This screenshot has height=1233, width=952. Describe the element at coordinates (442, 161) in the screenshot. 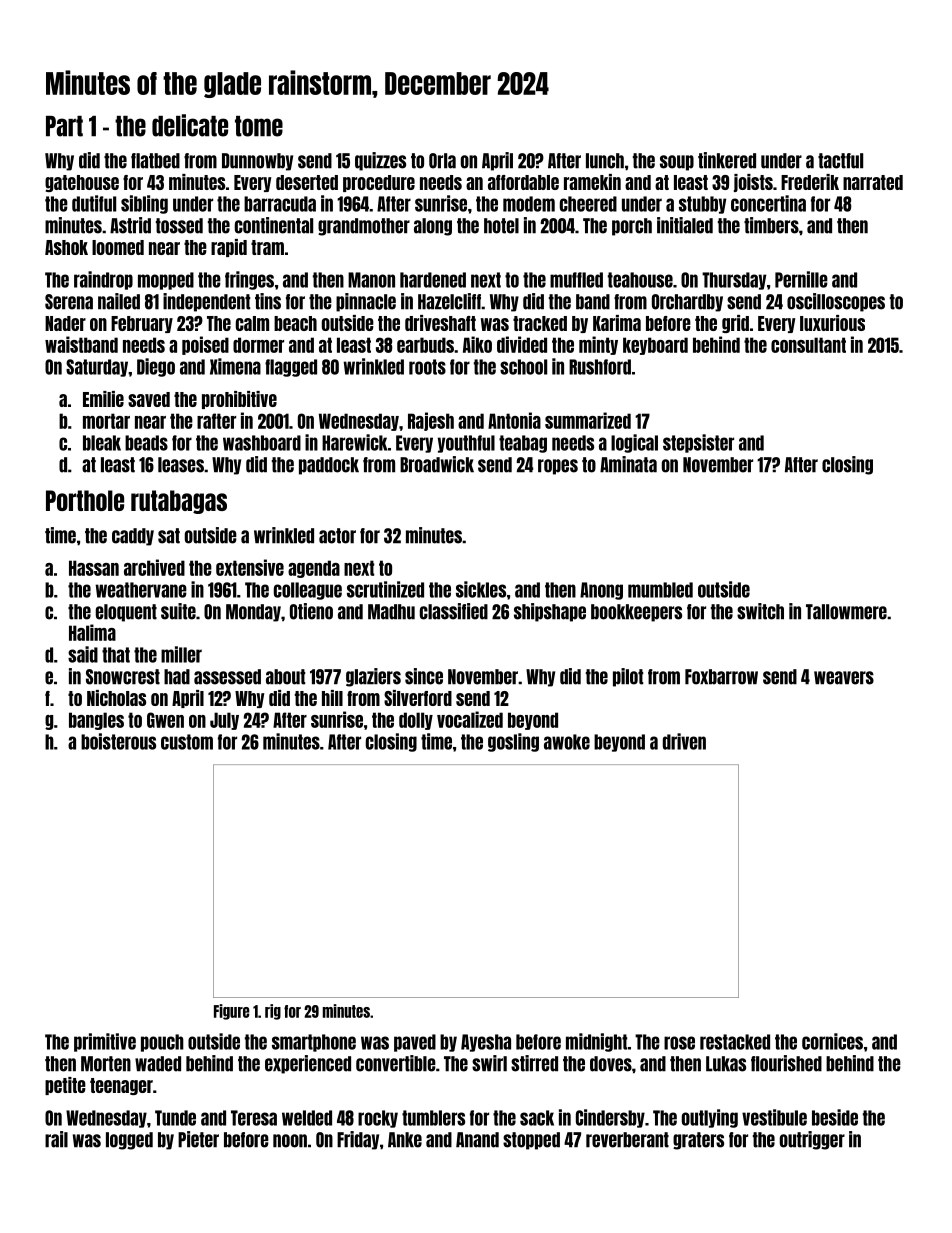

I see `Orla` at that location.
